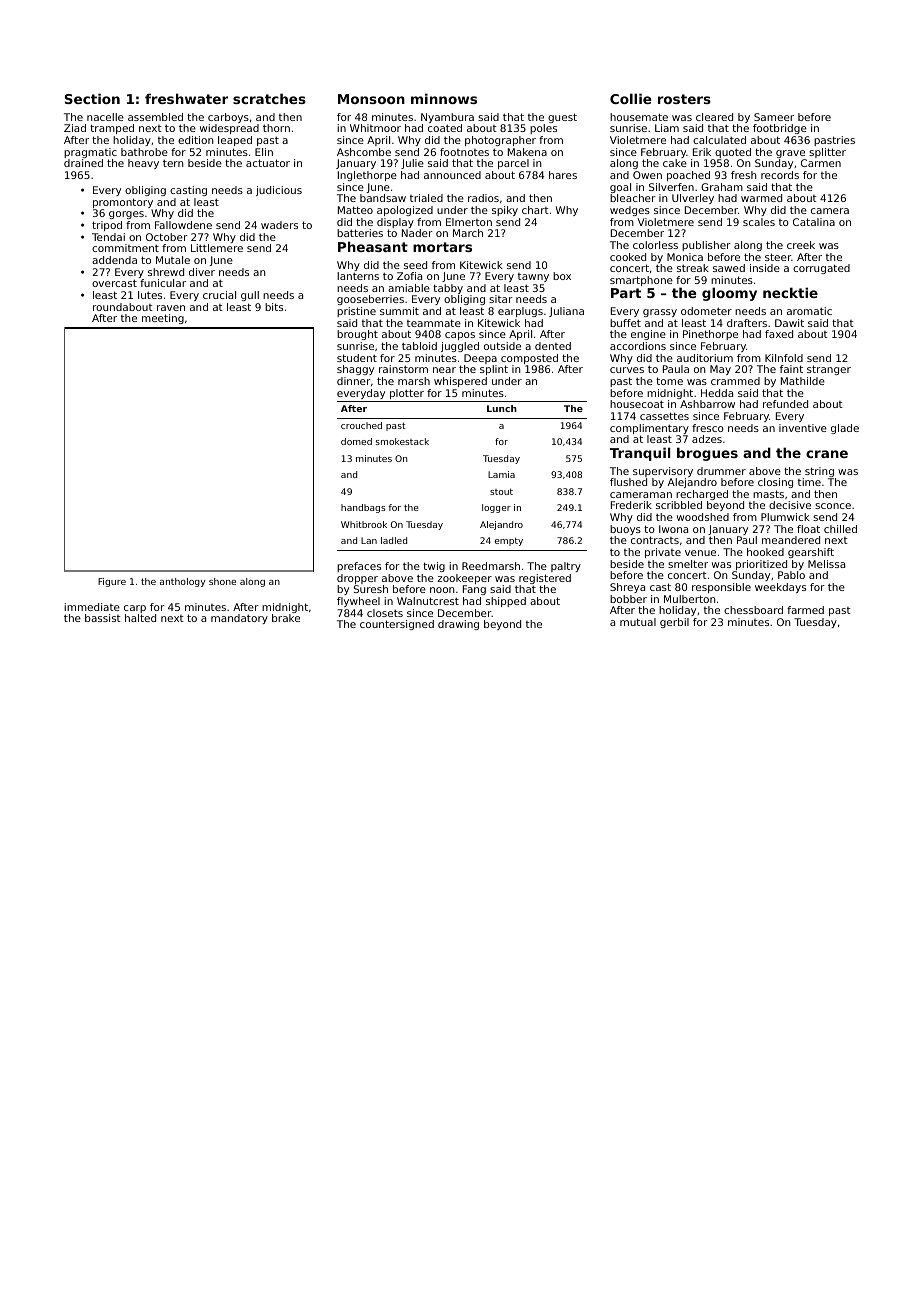  What do you see at coordinates (239, 619) in the image?
I see `mandatory` at bounding box center [239, 619].
